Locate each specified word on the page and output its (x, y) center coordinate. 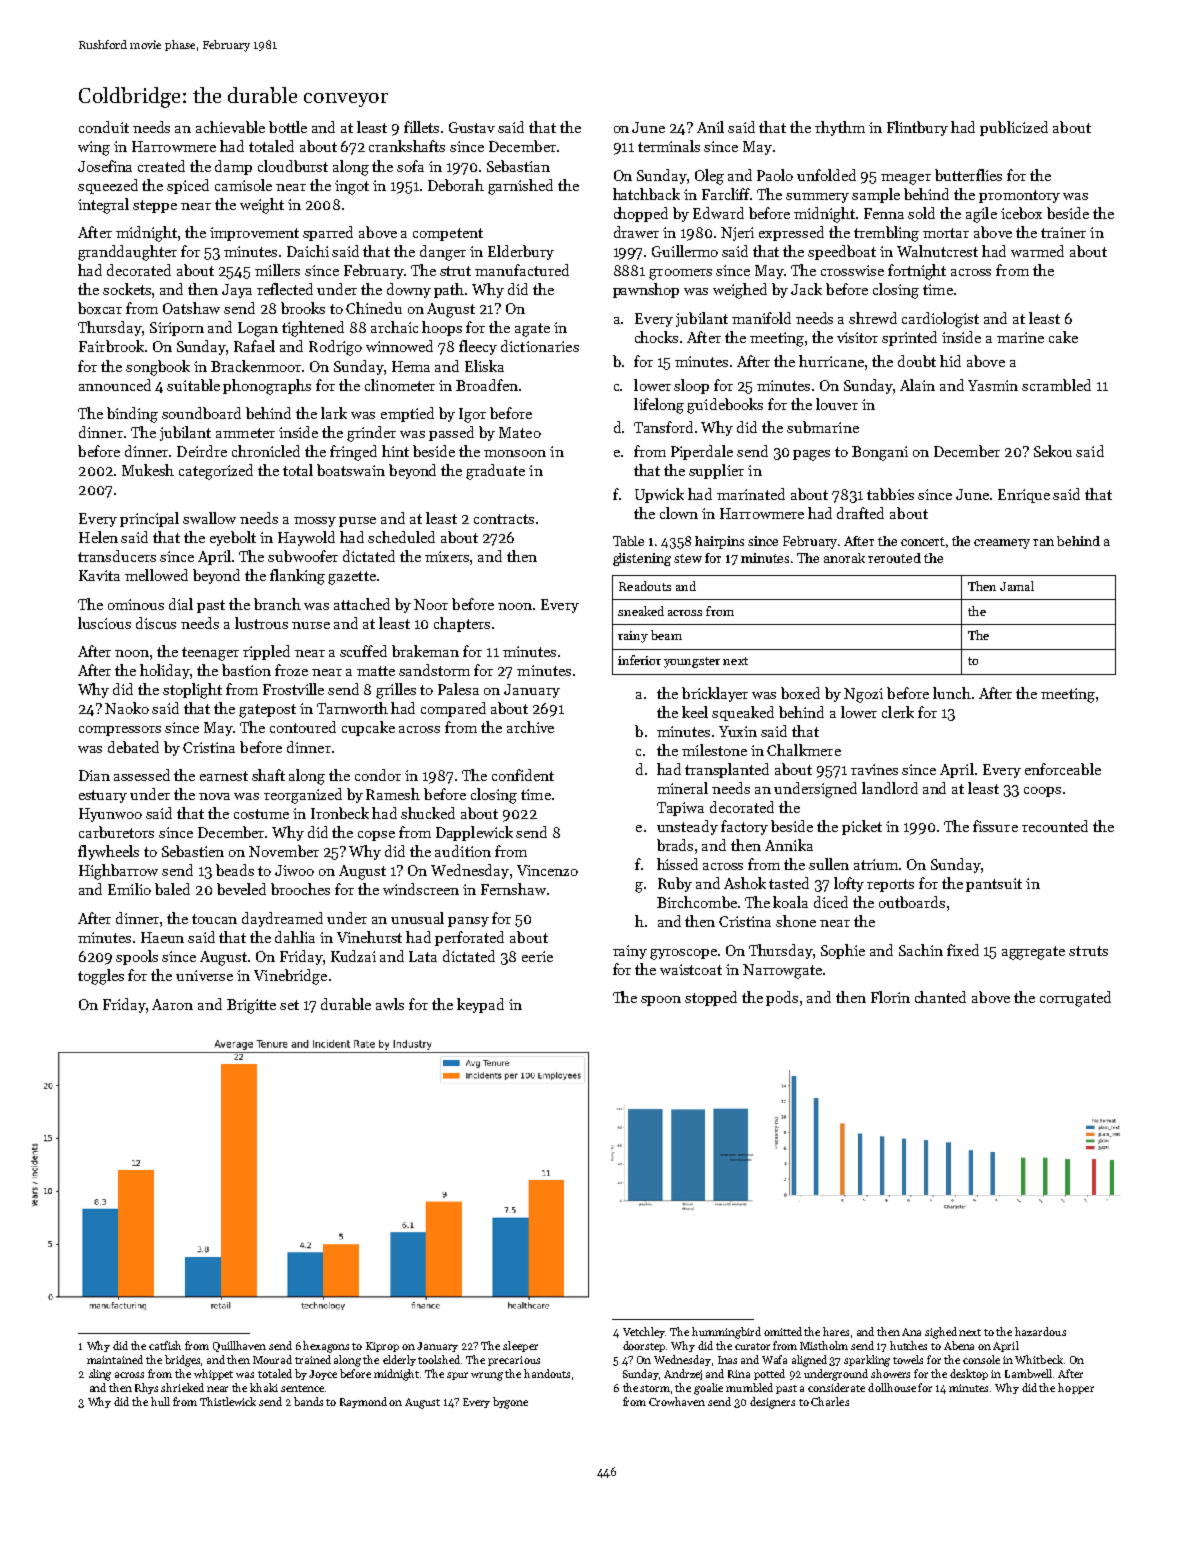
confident (523, 775)
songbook (158, 368)
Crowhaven (677, 1401)
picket (862, 827)
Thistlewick (228, 1401)
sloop (691, 386)
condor (378, 775)
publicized (1014, 128)
